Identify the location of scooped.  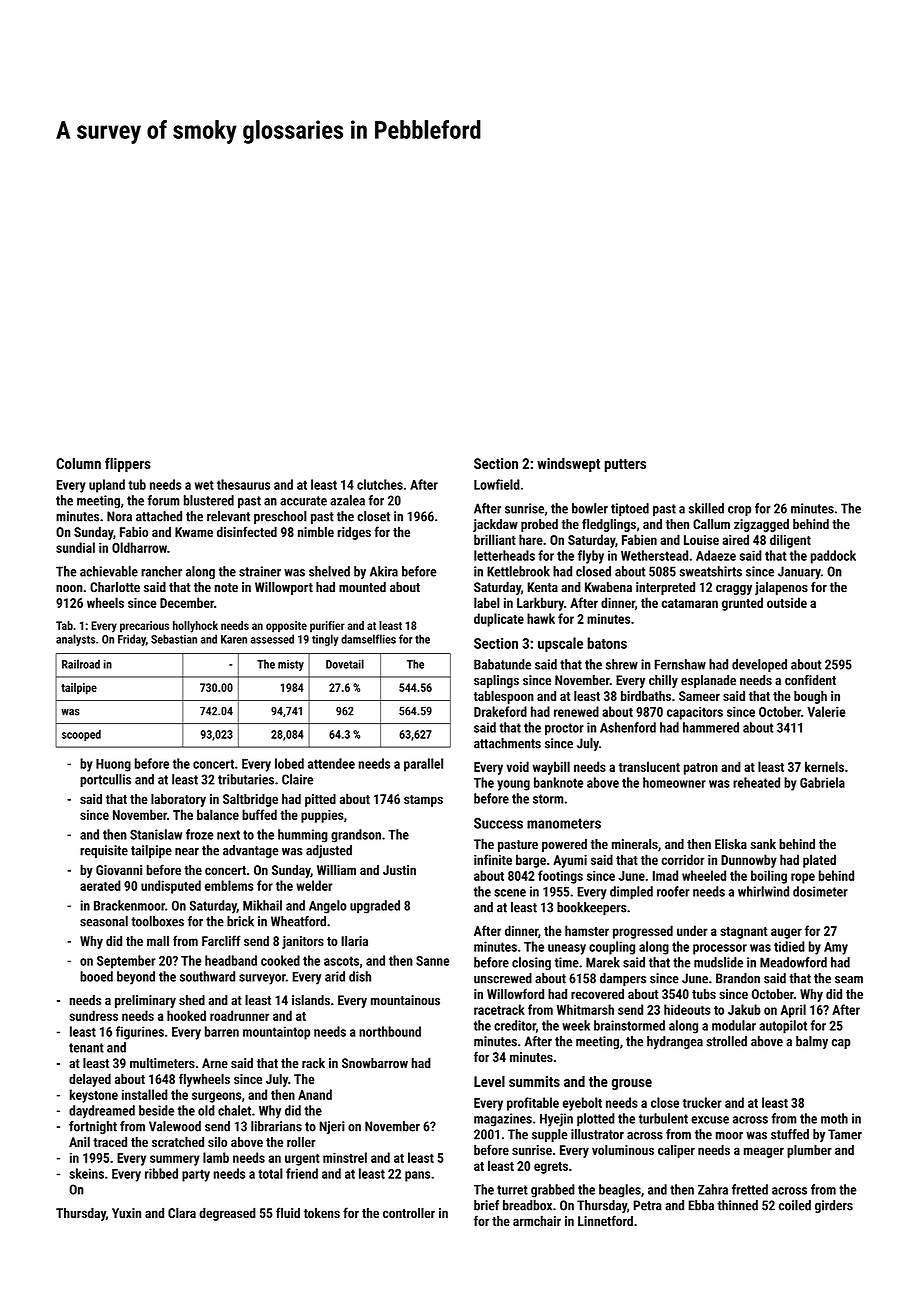
(81, 735).
